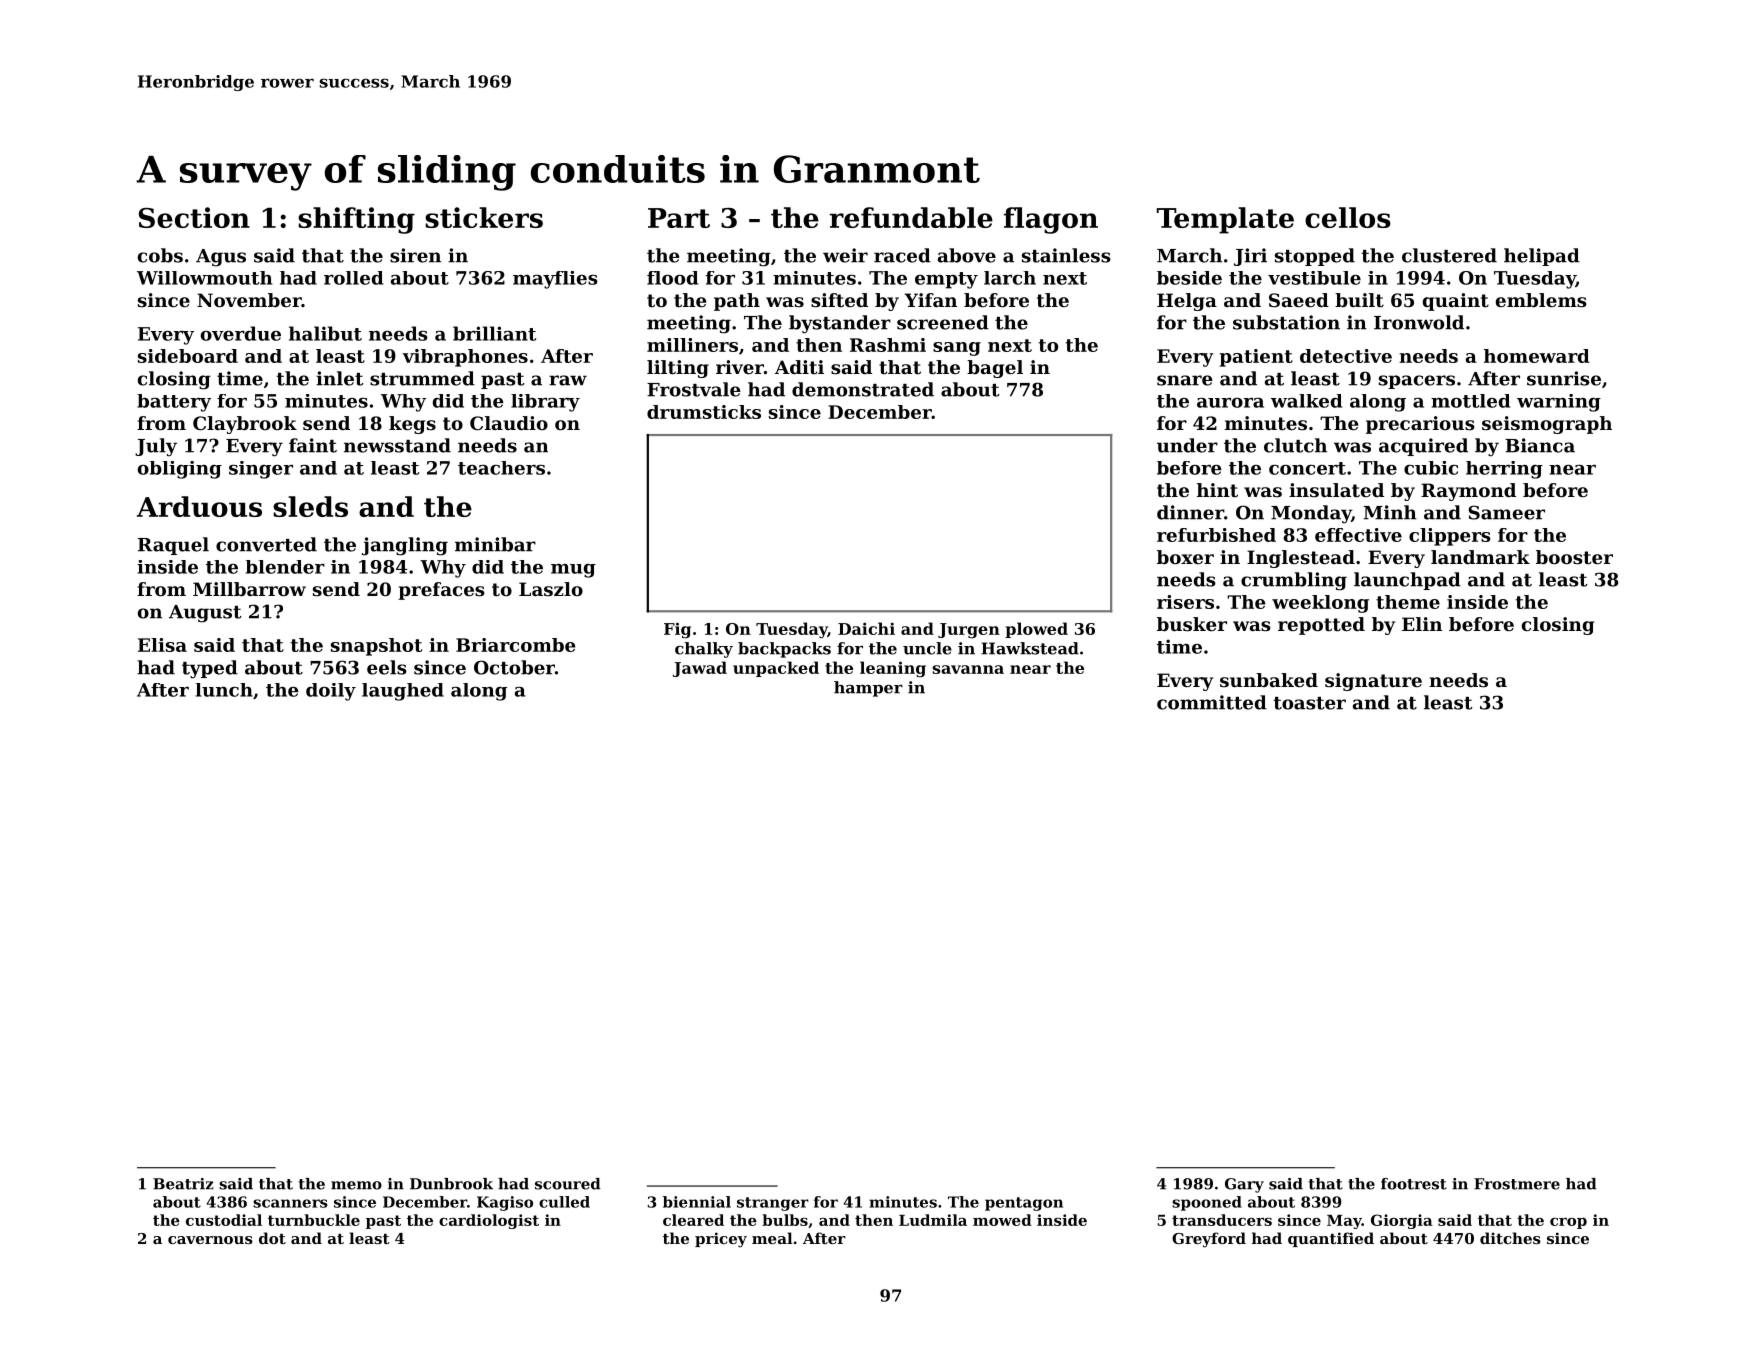 This screenshot has width=1759, height=1359. I want to click on lunch, so click(224, 690).
